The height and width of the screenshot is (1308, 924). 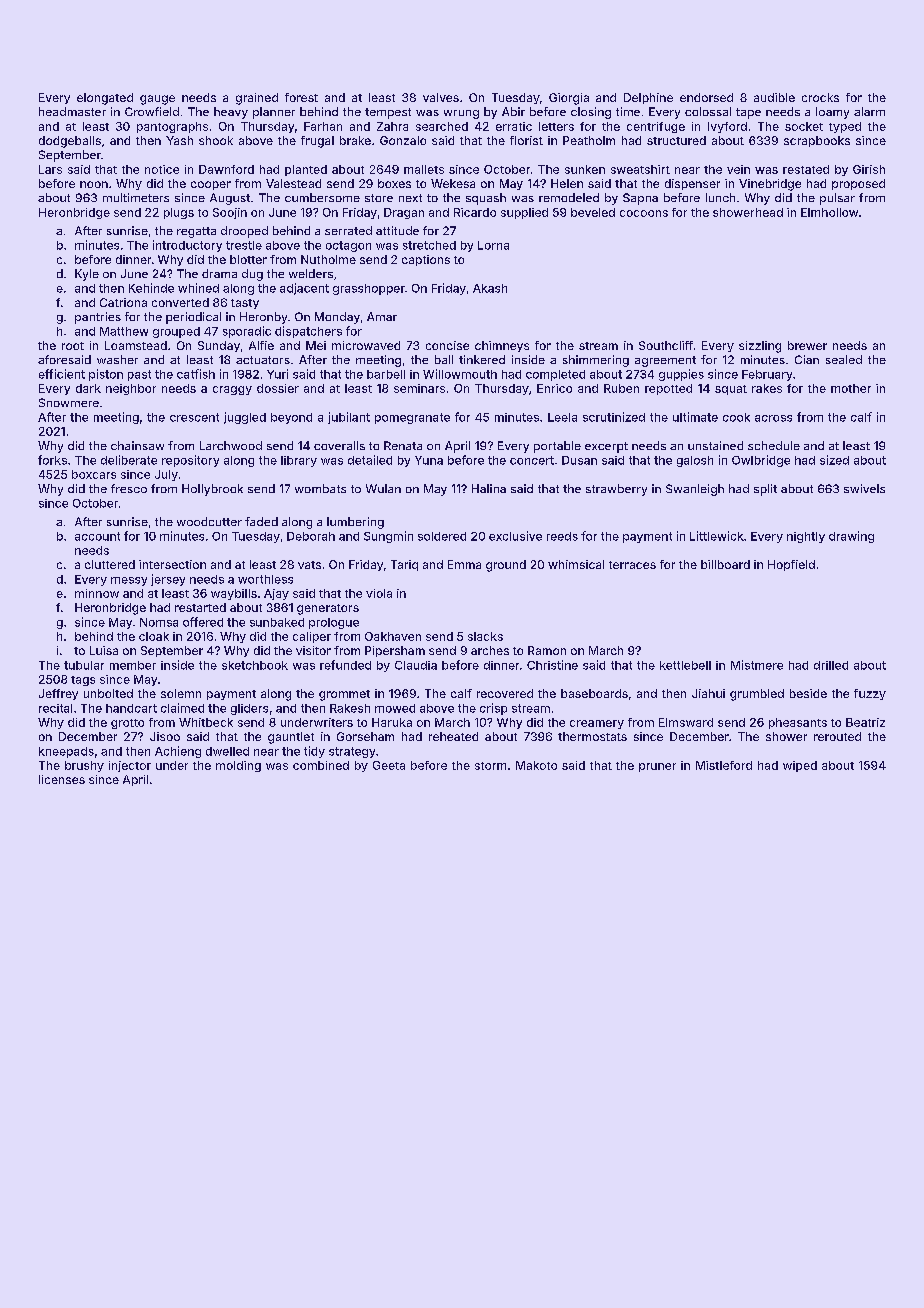 I want to click on Snowmere, so click(x=69, y=402).
